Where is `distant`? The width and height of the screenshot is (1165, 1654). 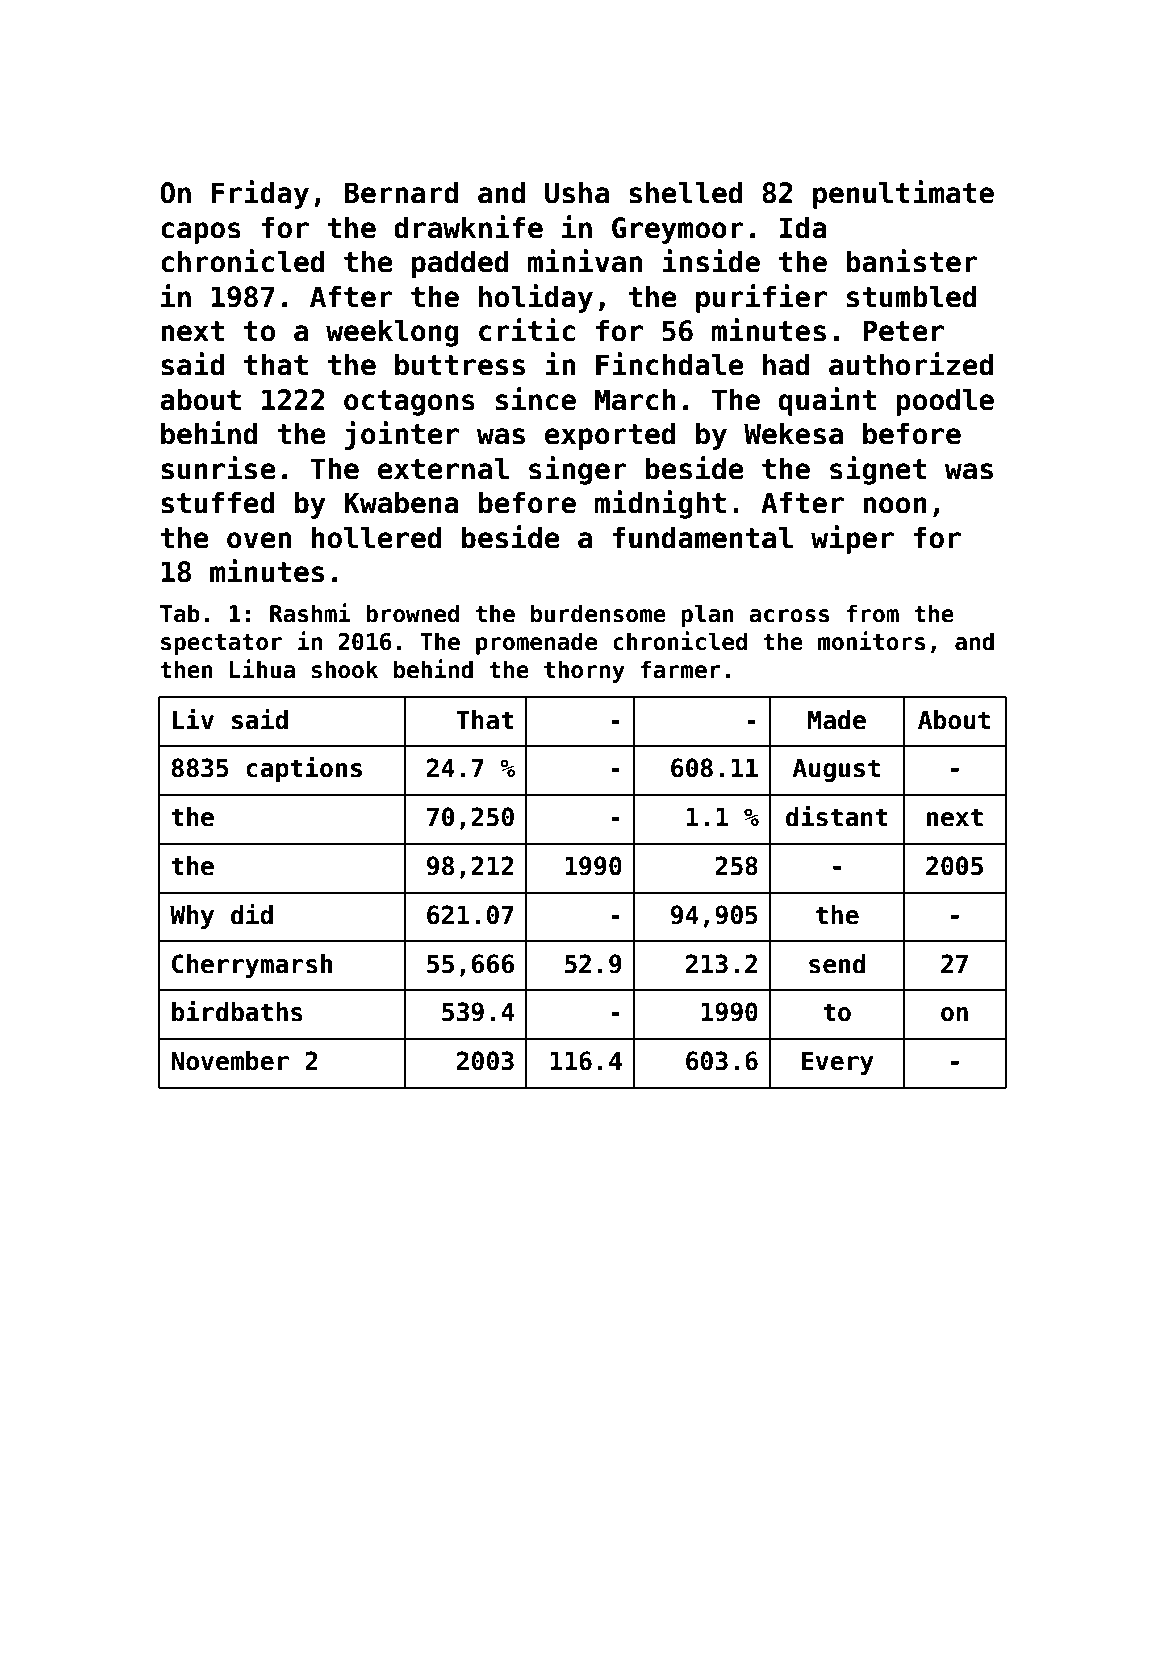 distant is located at coordinates (837, 816).
